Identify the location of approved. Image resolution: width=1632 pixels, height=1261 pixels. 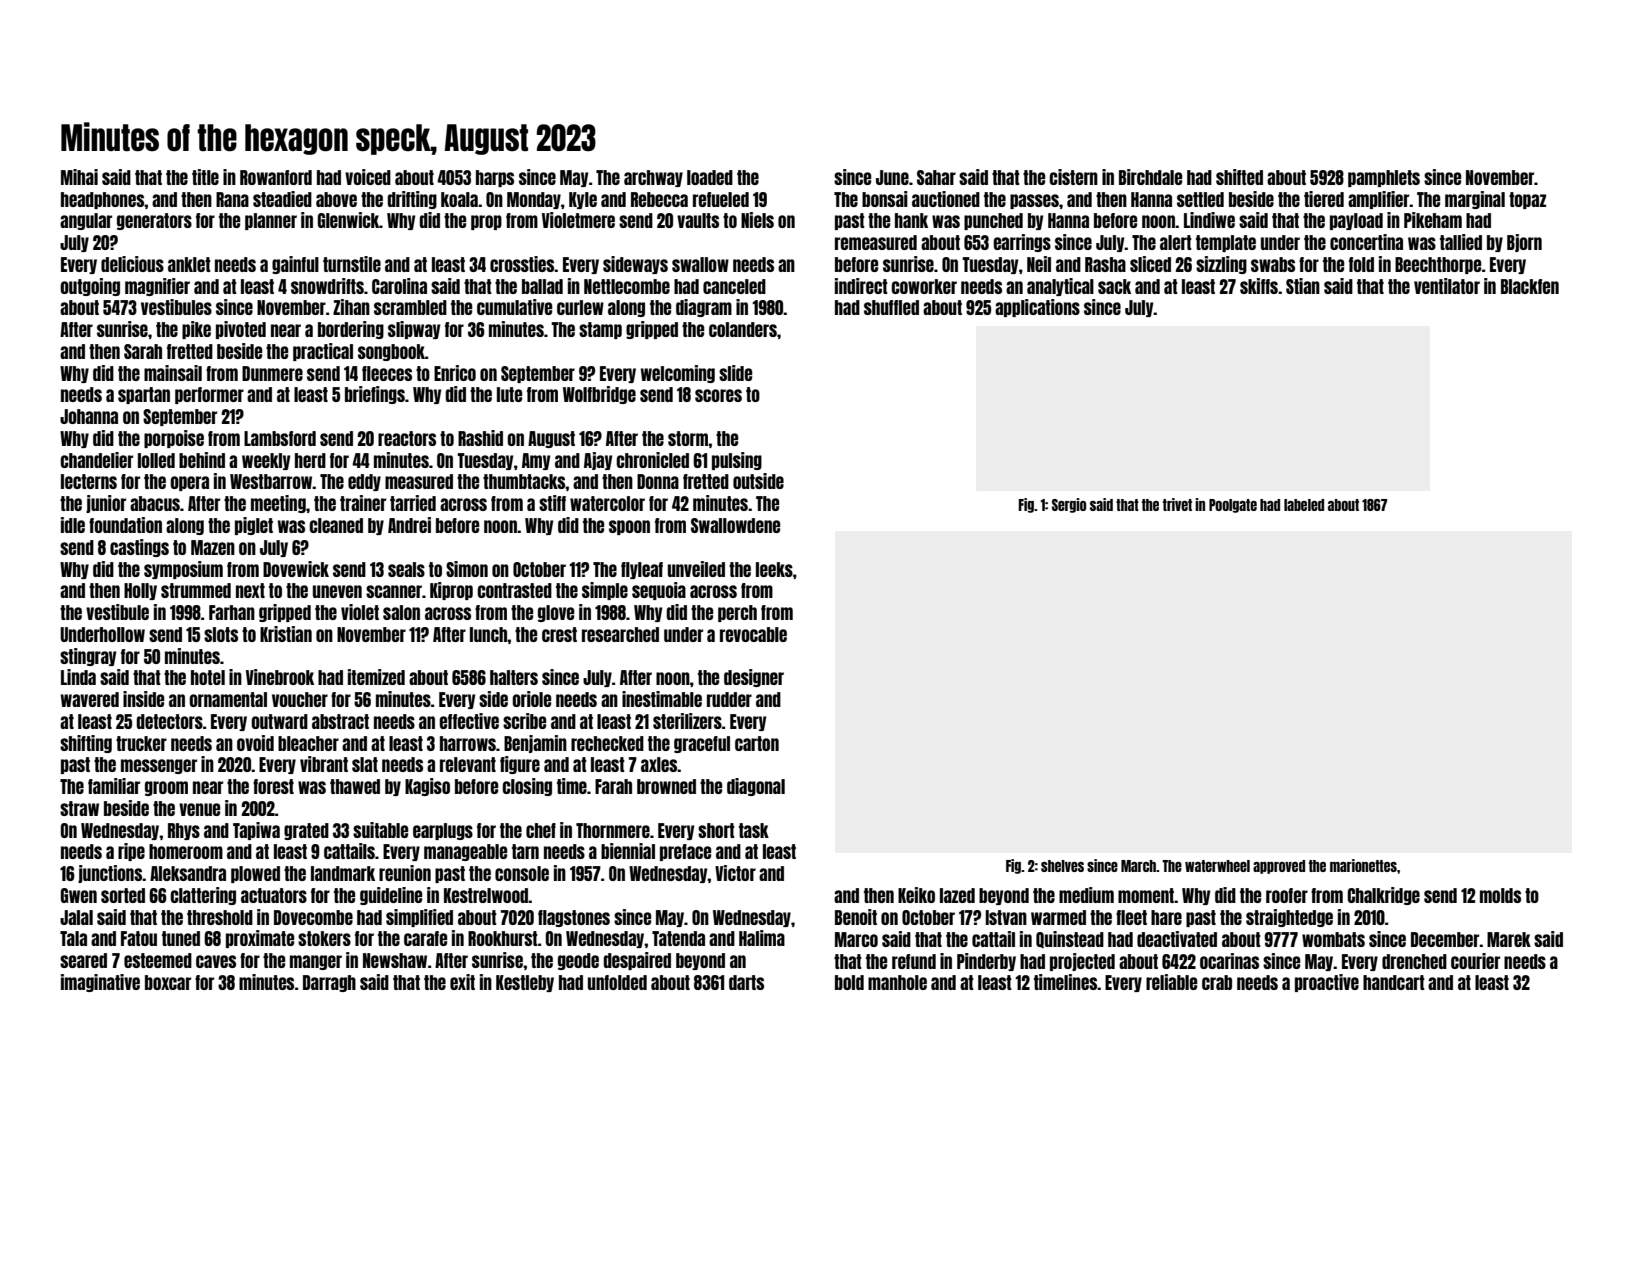
(1279, 867).
